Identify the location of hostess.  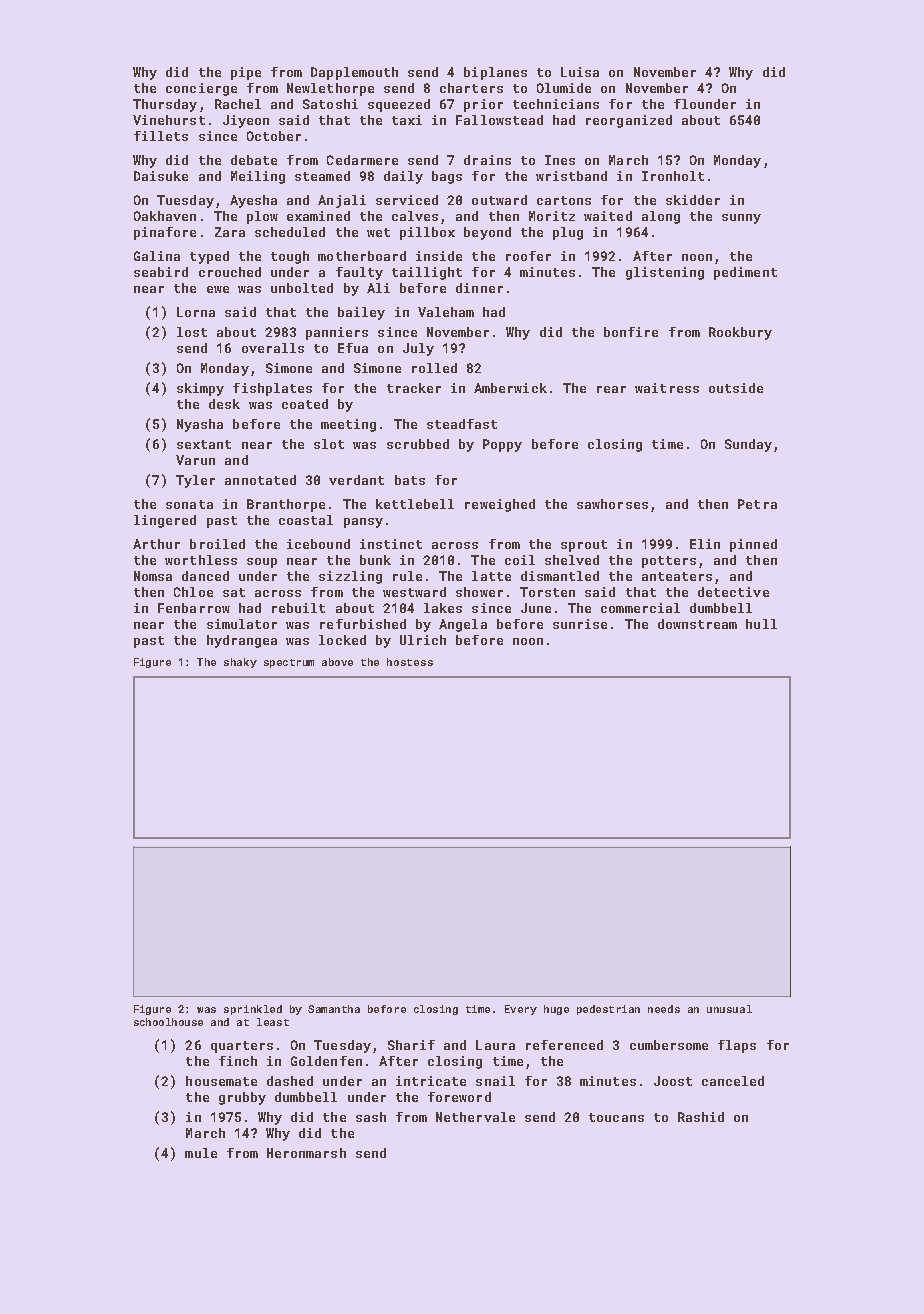
(410, 662).
